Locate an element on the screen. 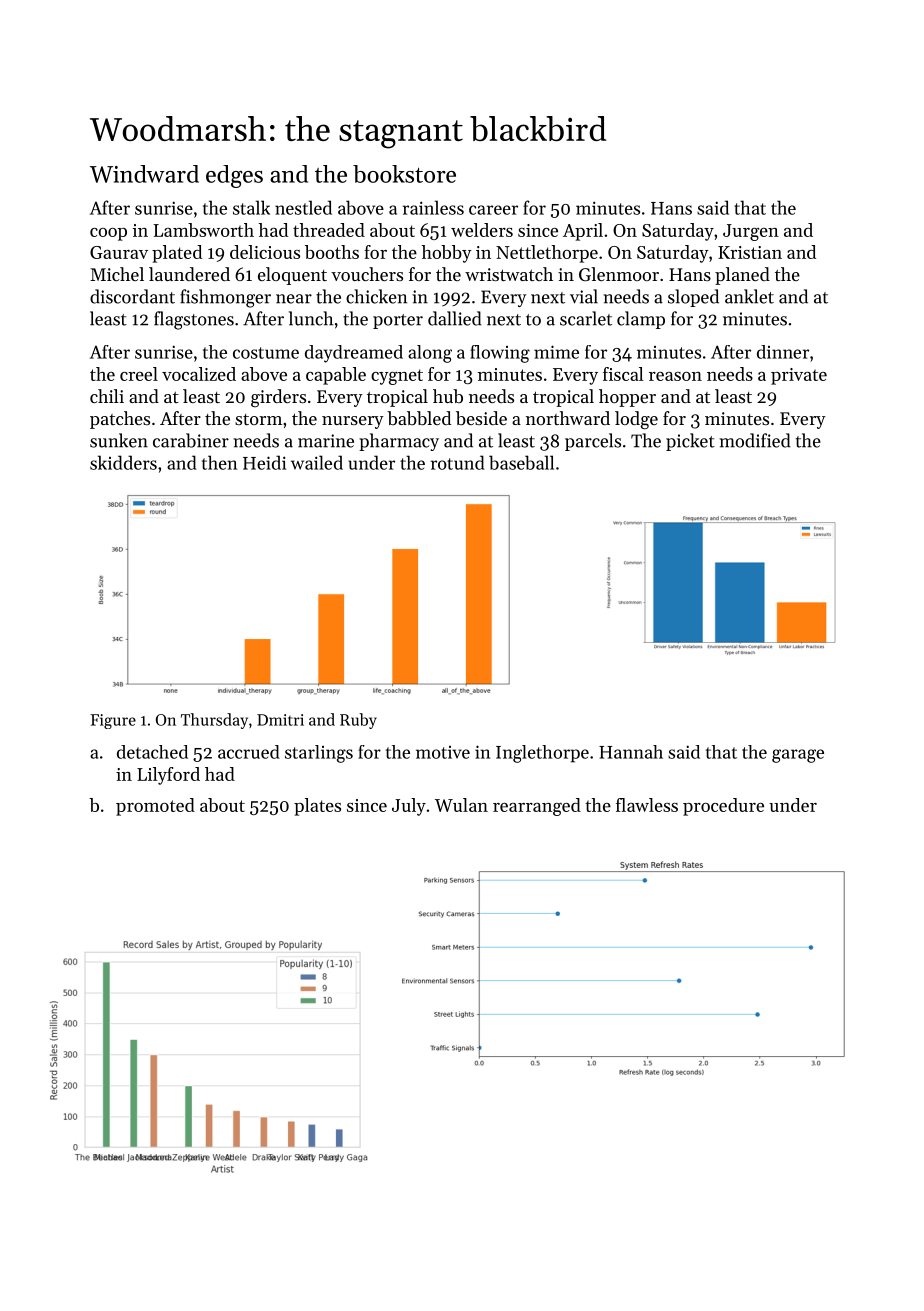 The width and height of the screenshot is (924, 1311). dallied is located at coordinates (455, 318).
